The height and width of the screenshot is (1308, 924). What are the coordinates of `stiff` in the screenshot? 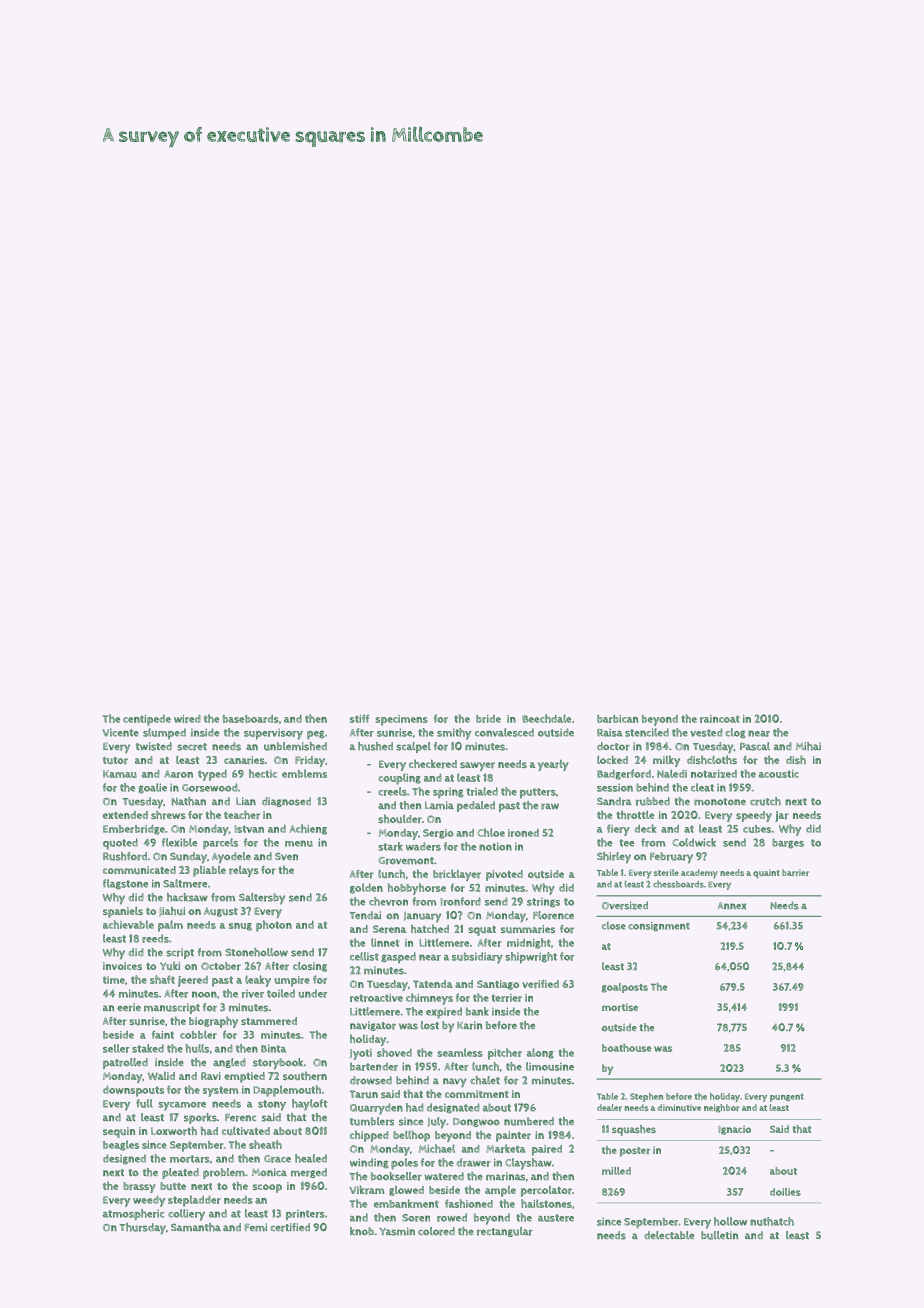 It's located at (359, 718).
